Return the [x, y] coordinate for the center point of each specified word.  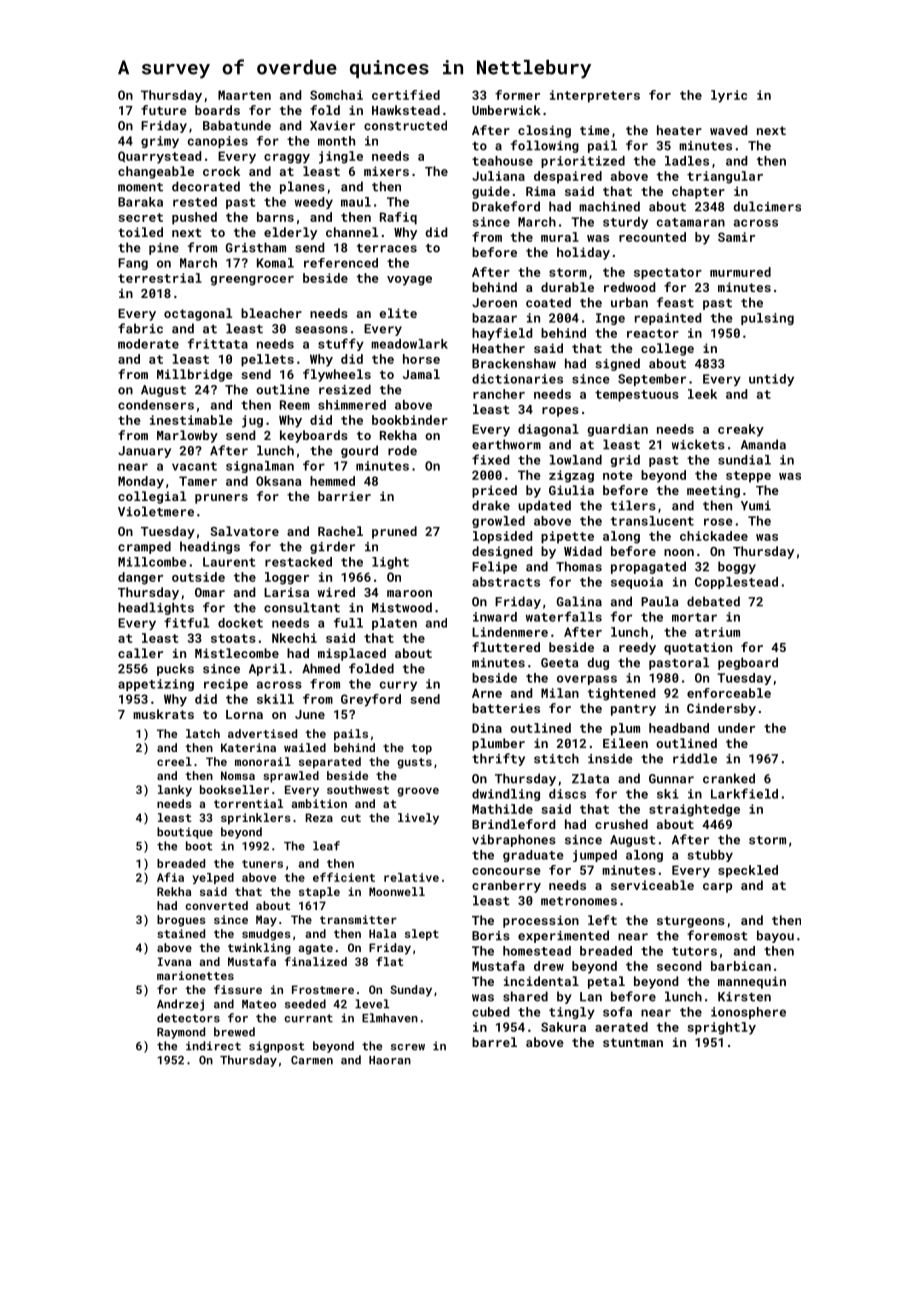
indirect [213, 1046]
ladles [687, 161]
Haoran [390, 1060]
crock [221, 171]
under [736, 728]
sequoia [637, 583]
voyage [409, 281]
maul [356, 202]
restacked [298, 562]
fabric [140, 328]
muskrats [163, 714]
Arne [487, 693]
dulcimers [767, 206]
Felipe [494, 567]
